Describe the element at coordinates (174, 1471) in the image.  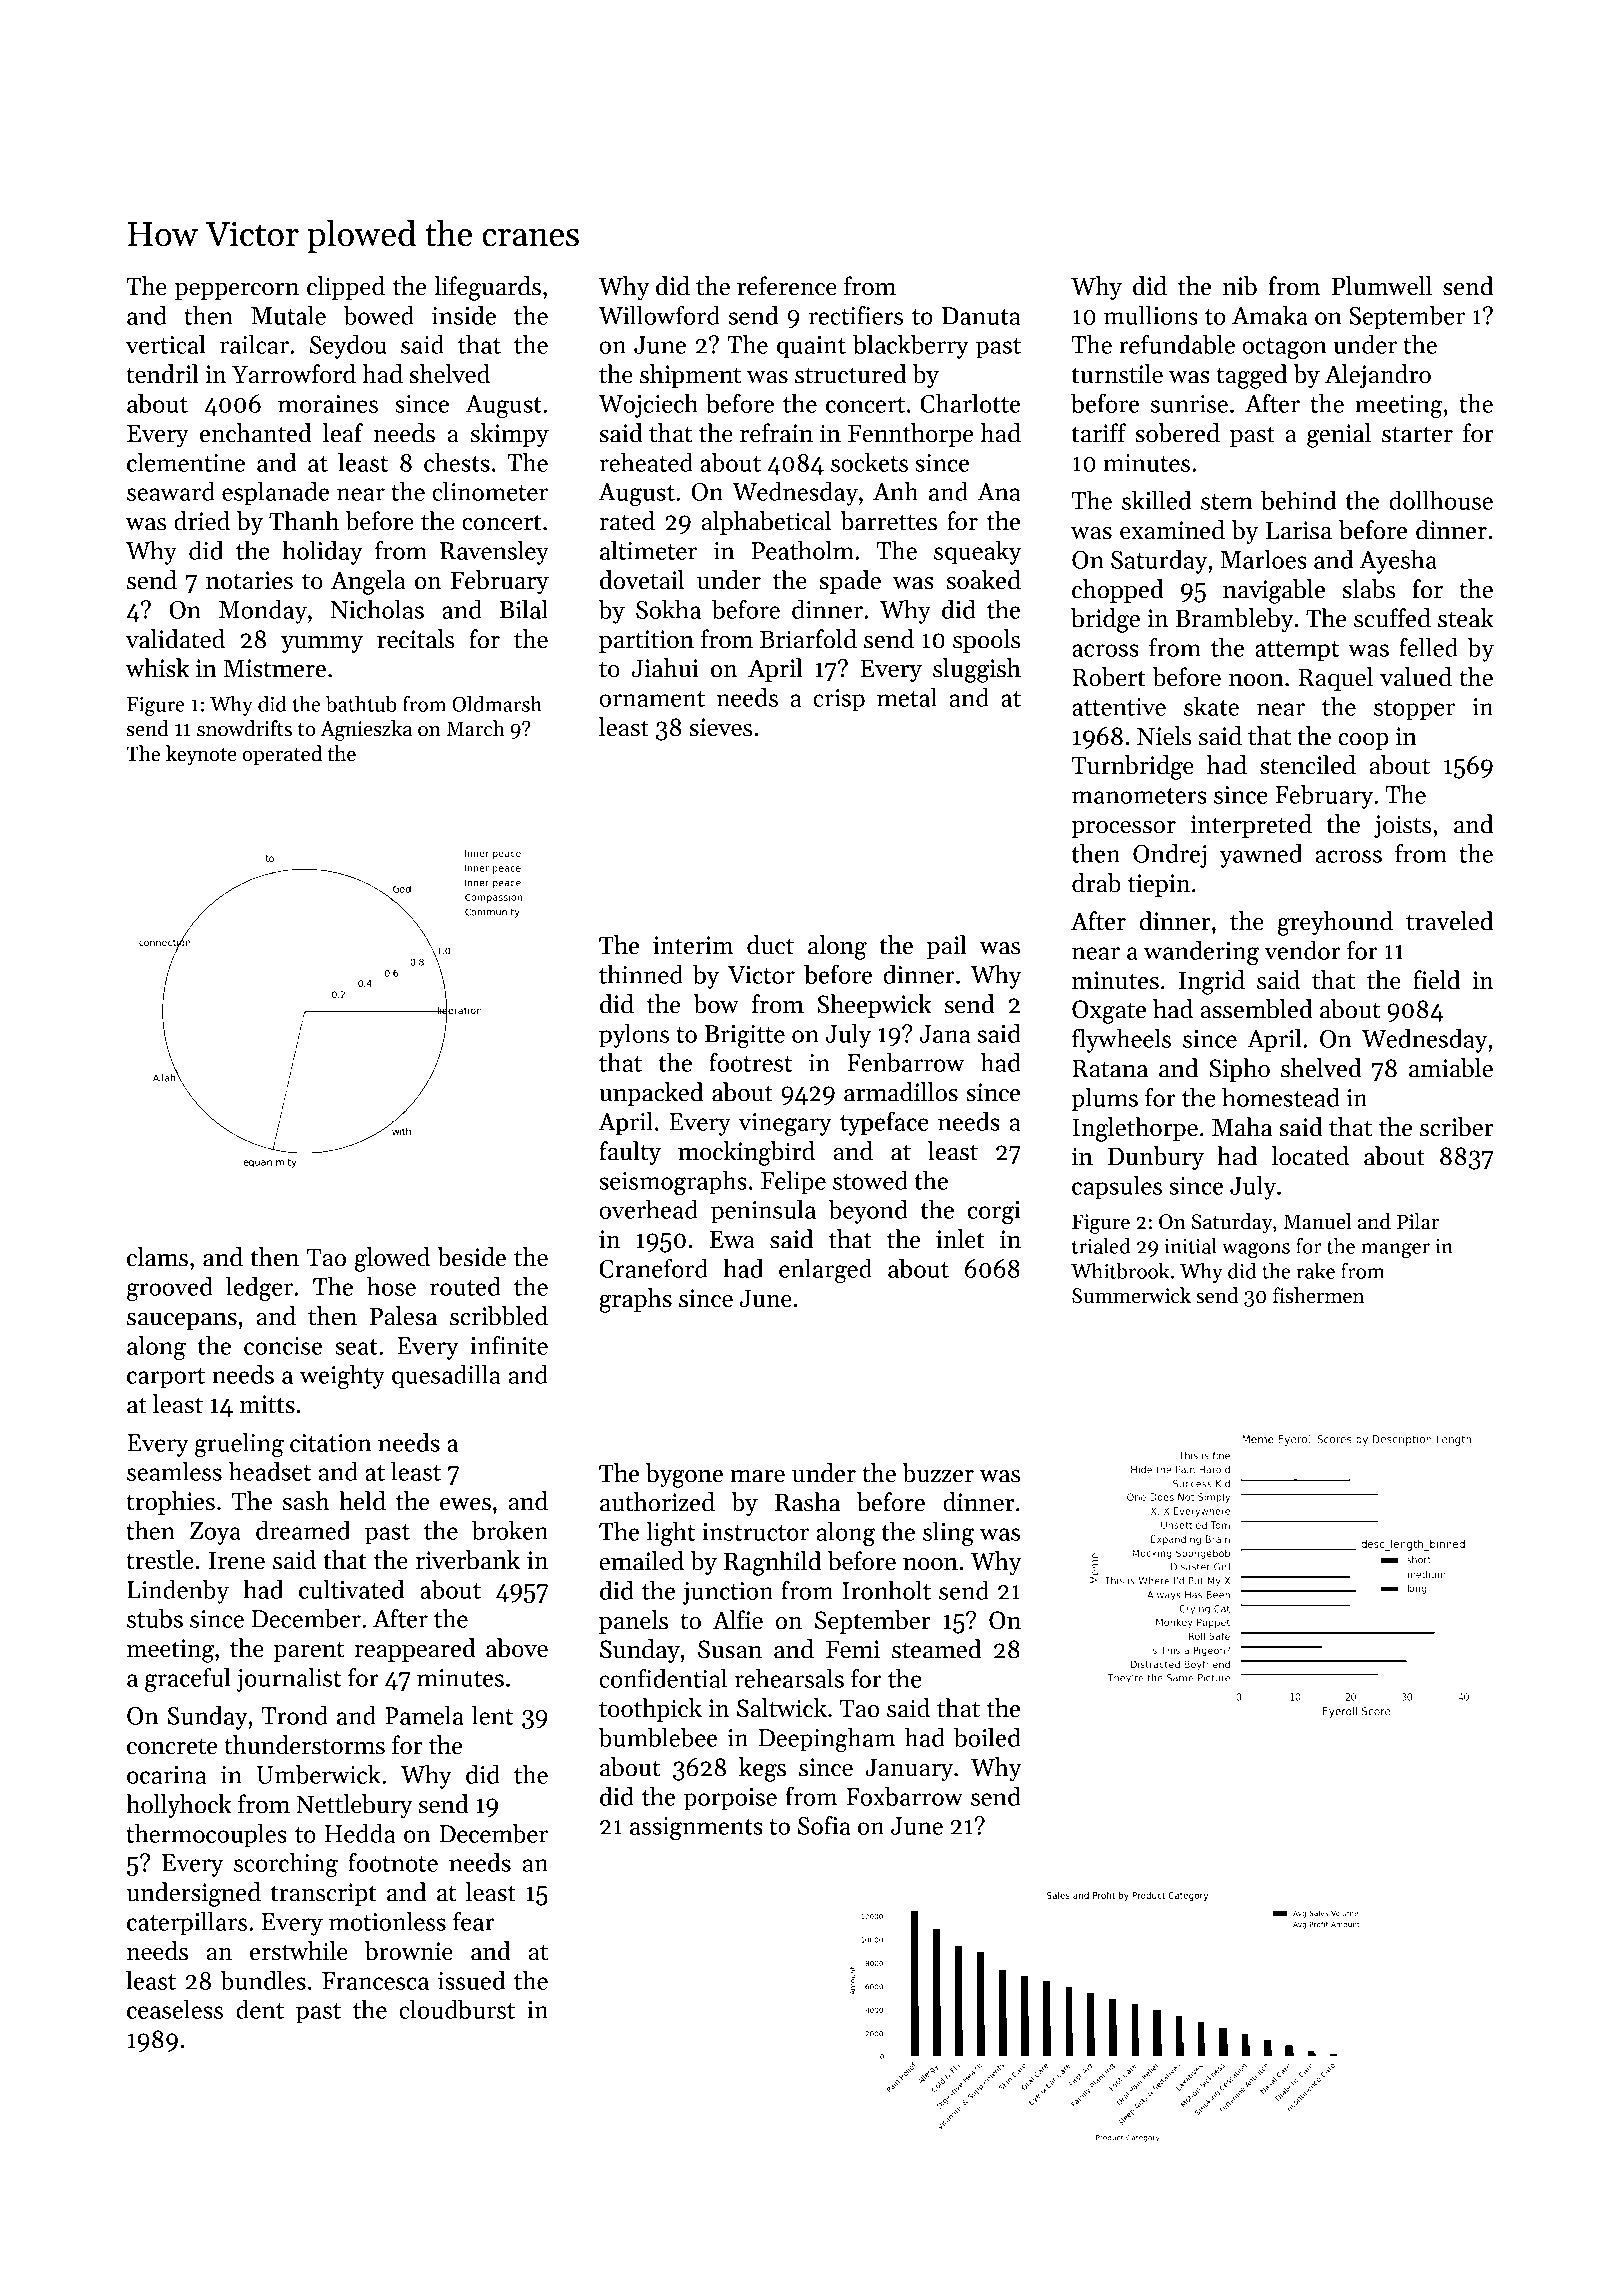
I see `seamless` at that location.
